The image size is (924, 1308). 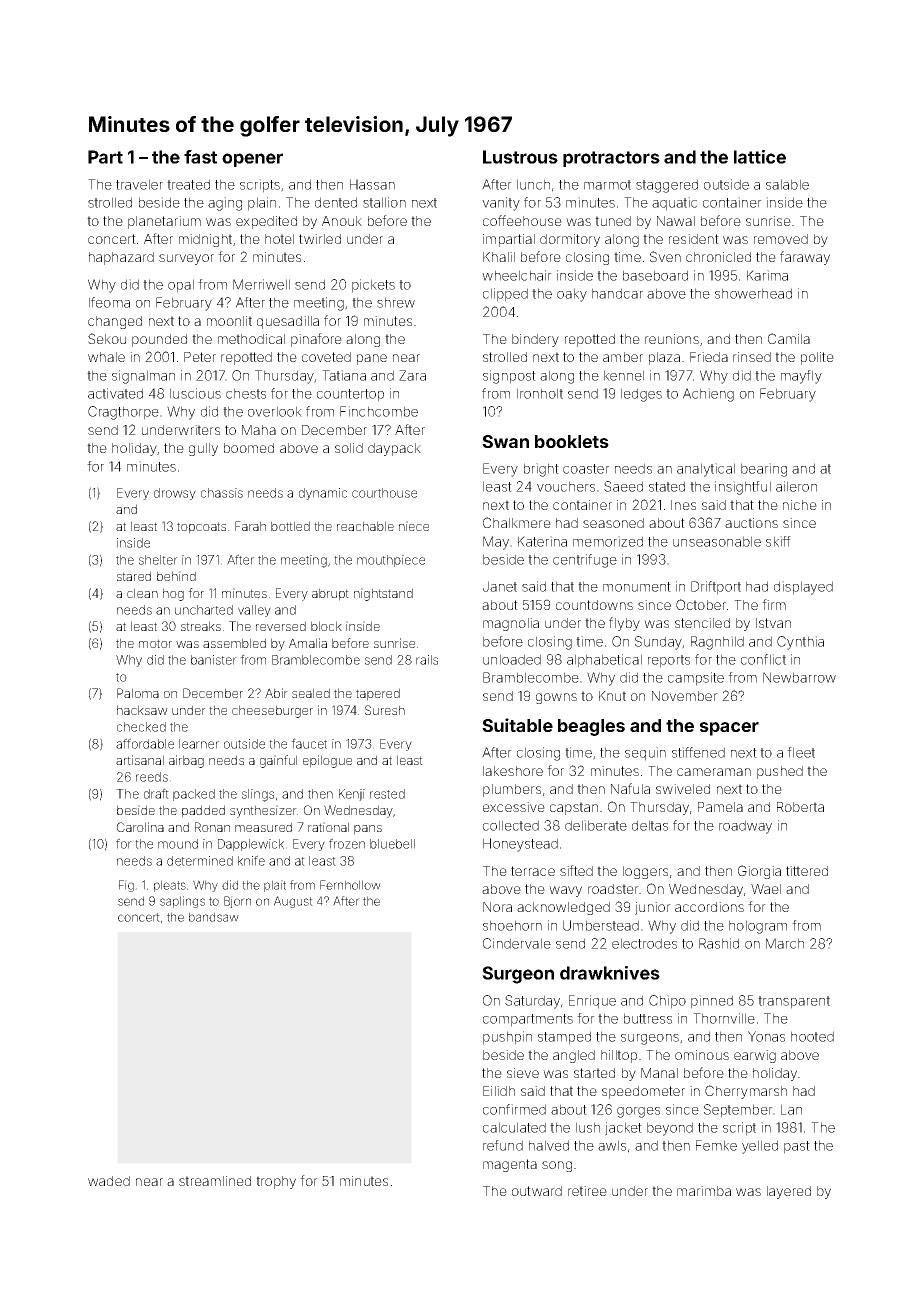 I want to click on Cindervale, so click(x=517, y=943).
